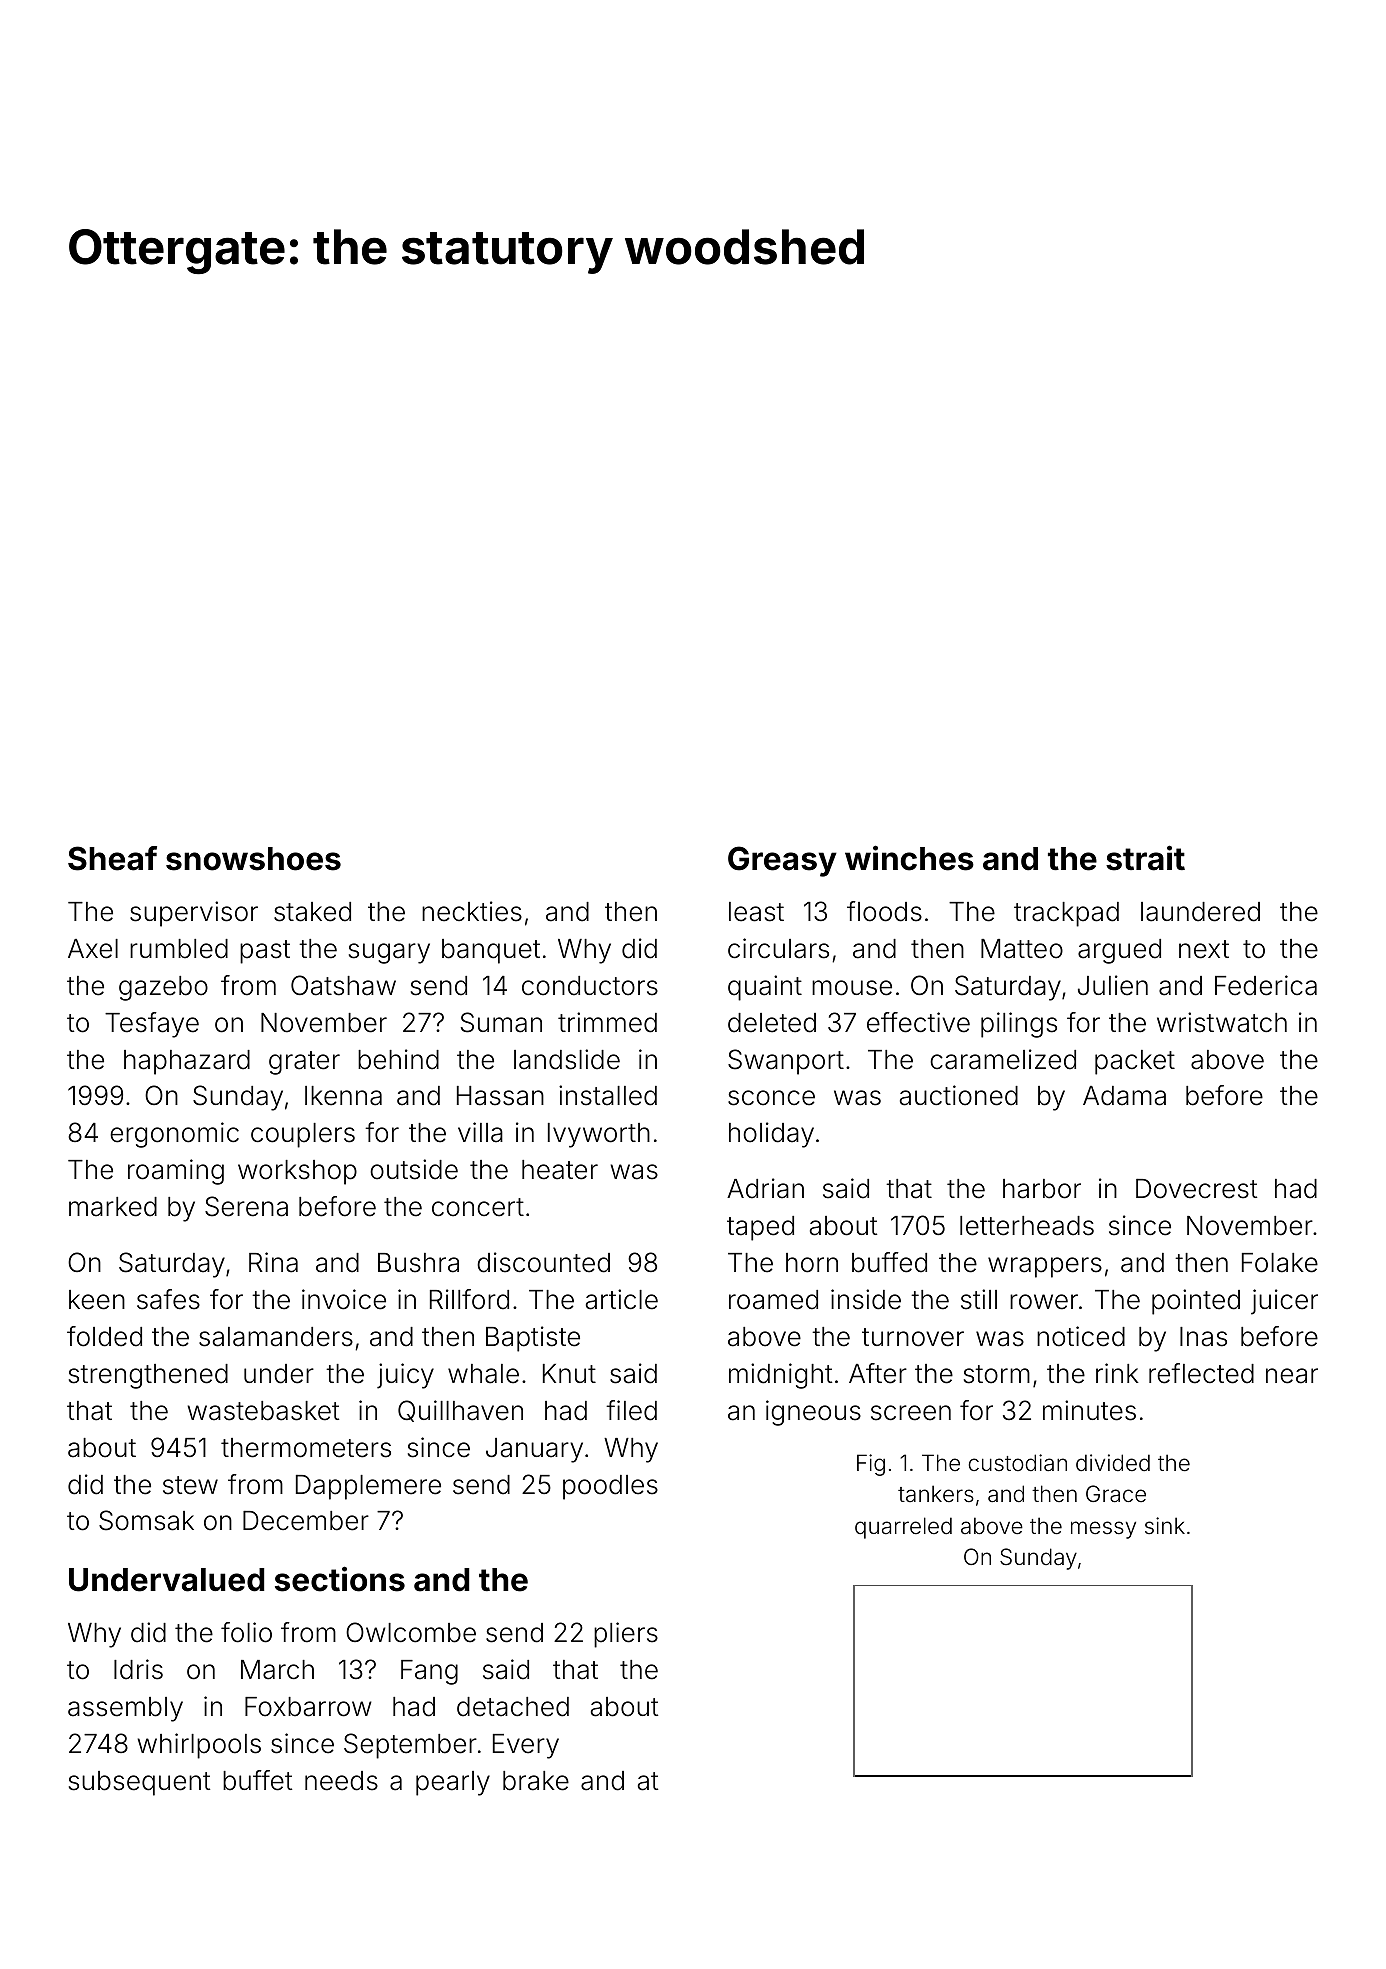 This image has height=1969, width=1386. I want to click on trackpad, so click(1066, 914).
